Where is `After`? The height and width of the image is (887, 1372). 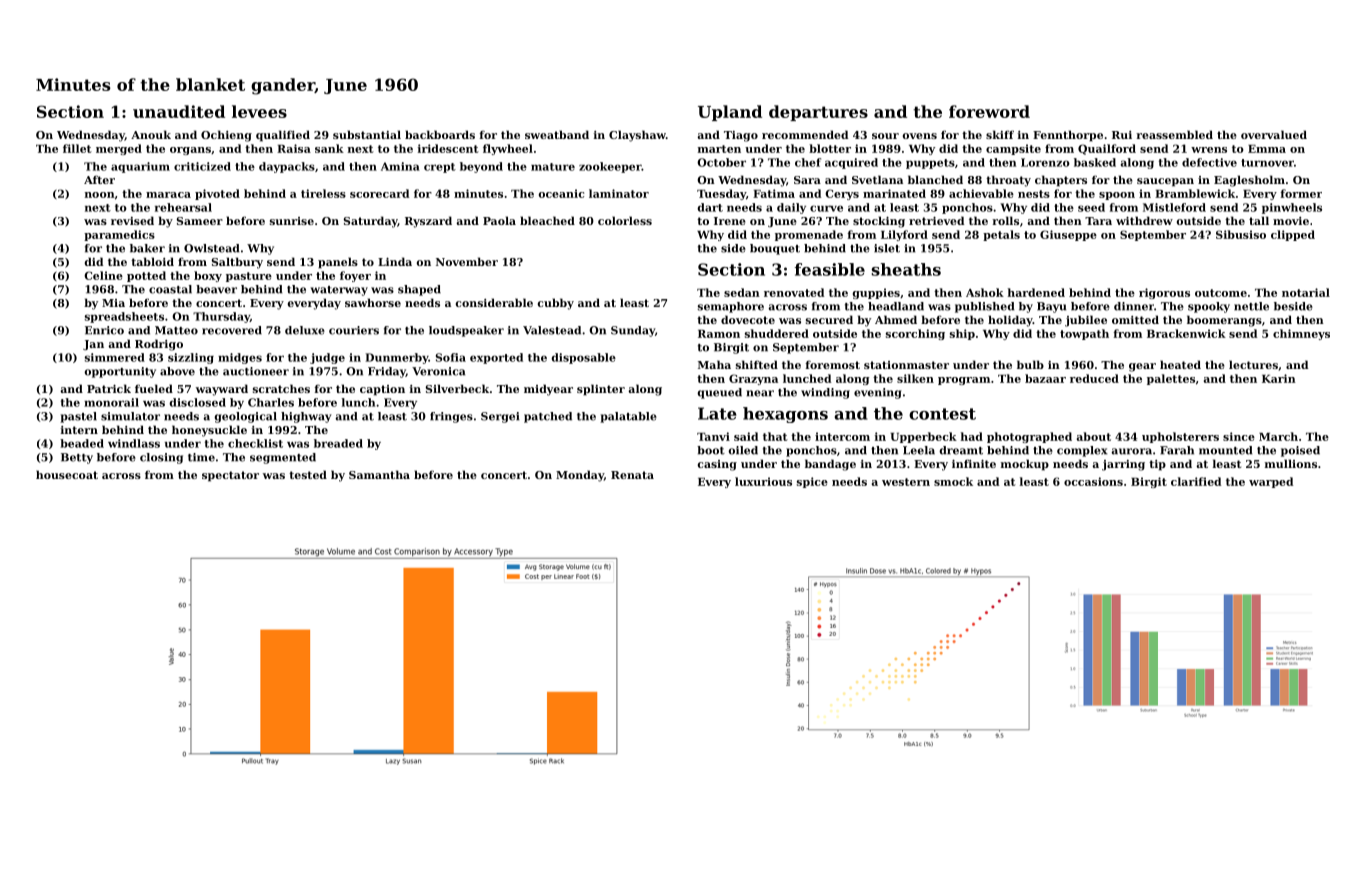
After is located at coordinates (99, 179).
